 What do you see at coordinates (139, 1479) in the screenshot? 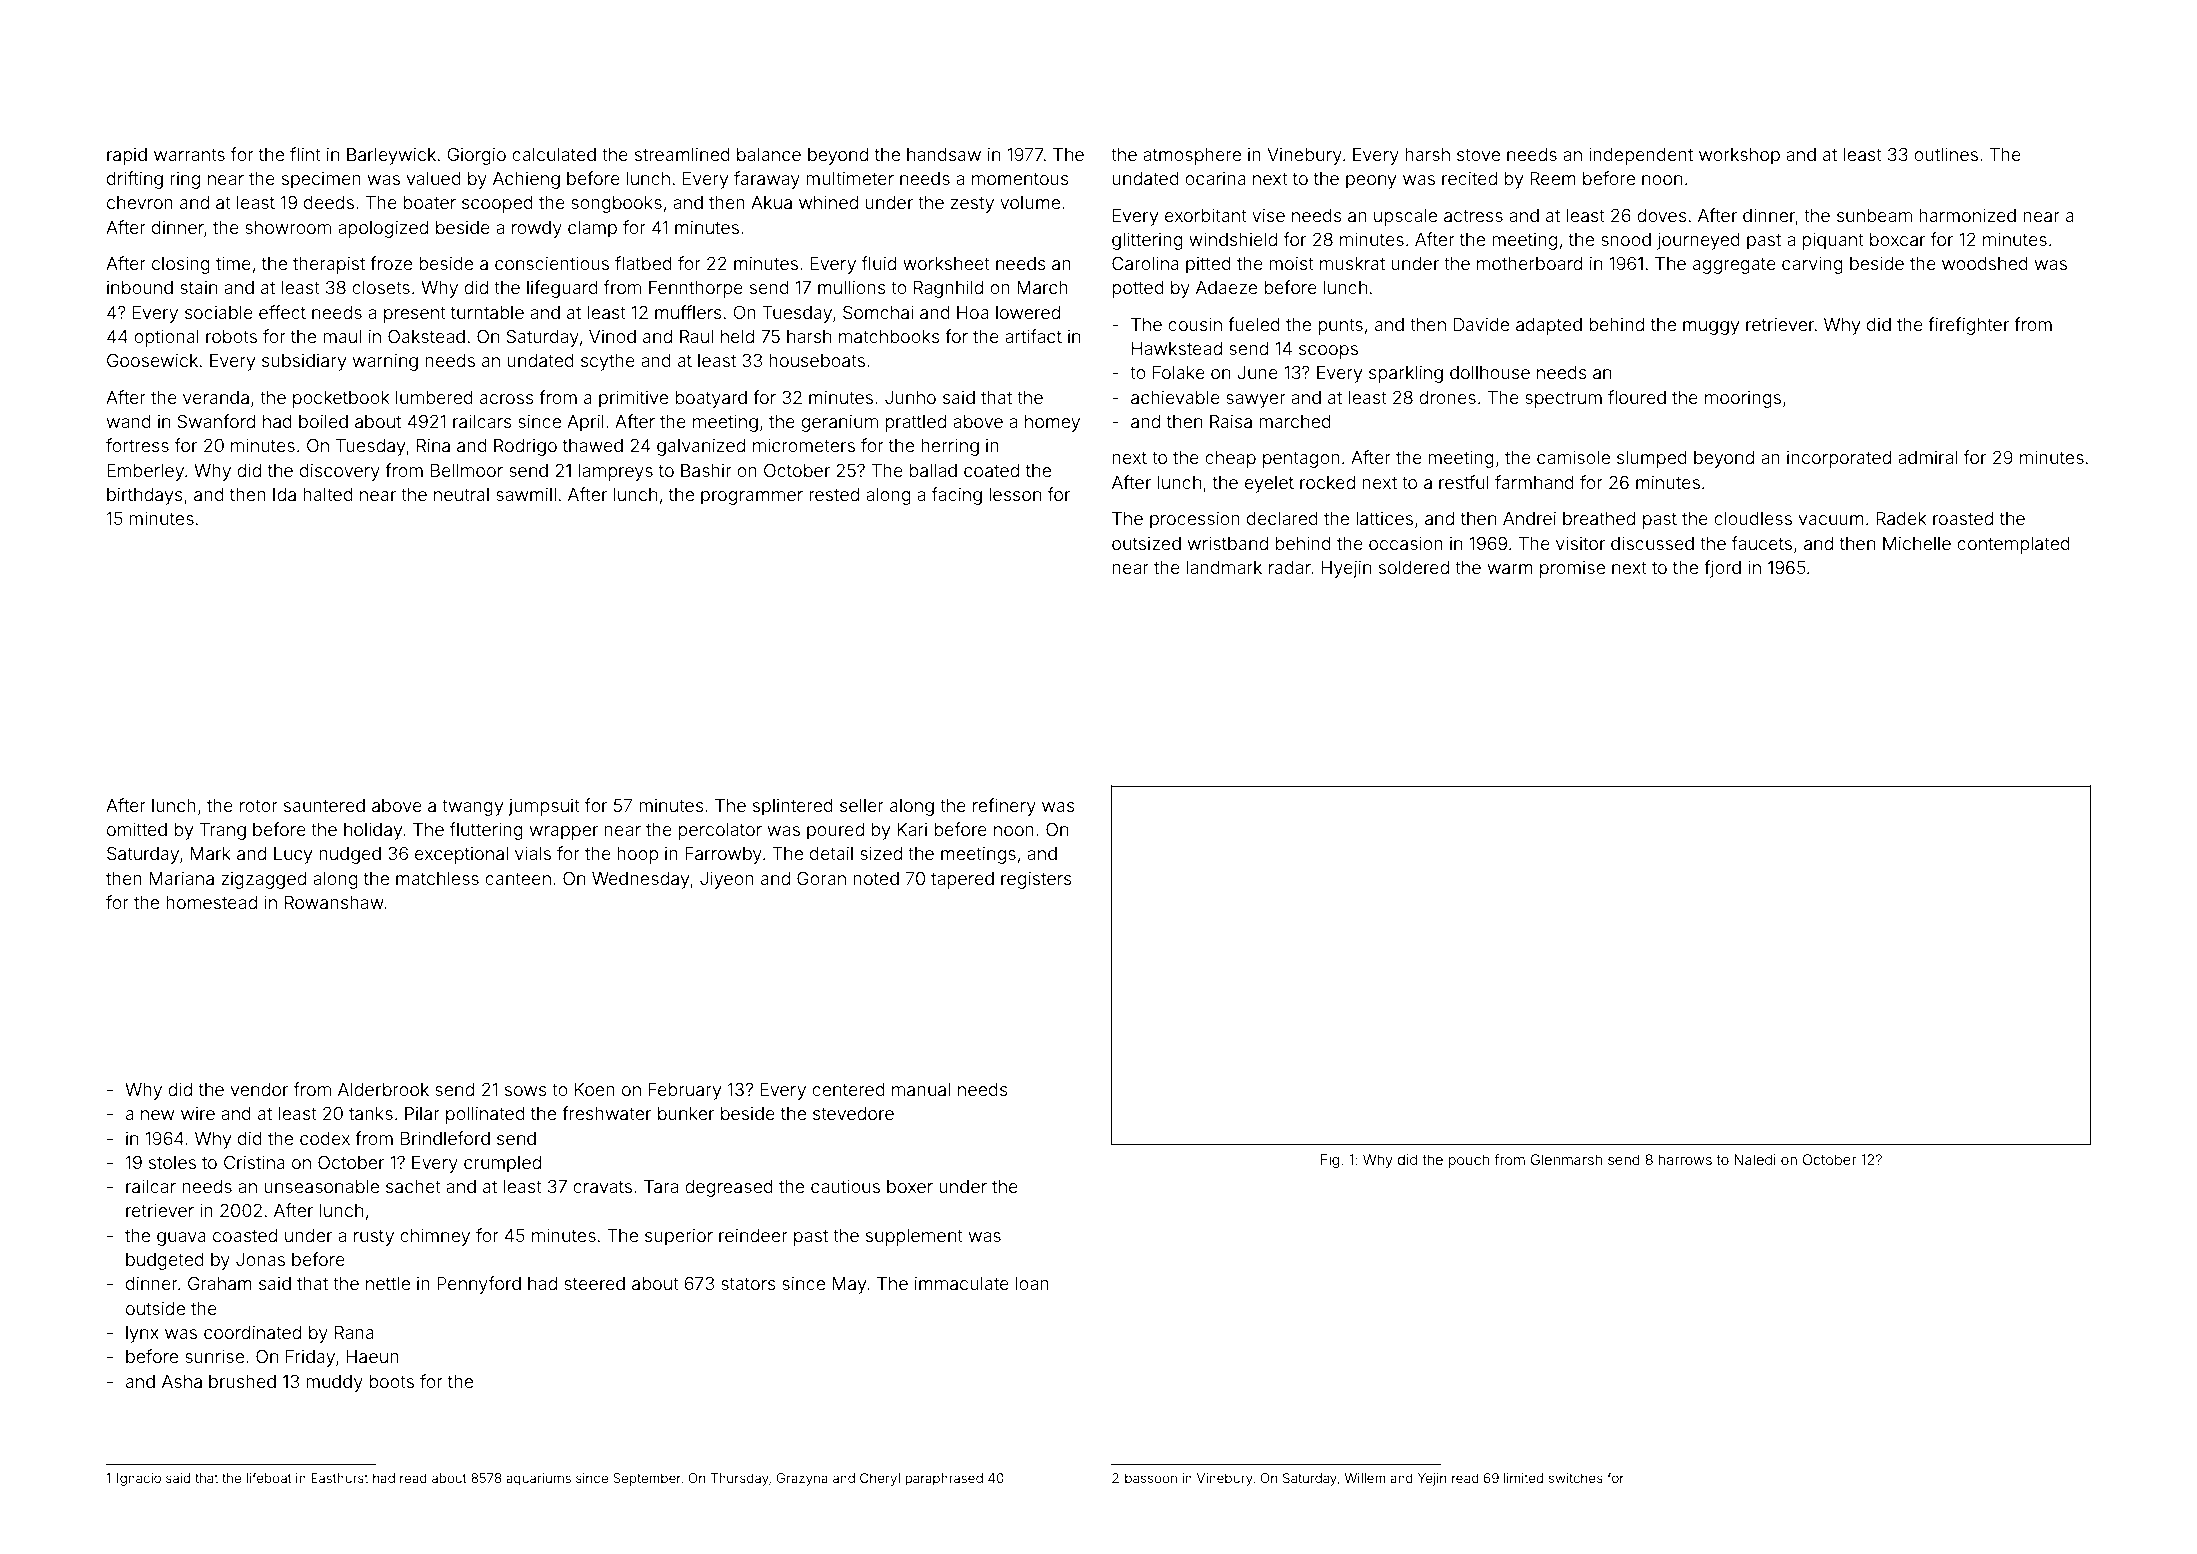
I see `Ignacio` at bounding box center [139, 1479].
